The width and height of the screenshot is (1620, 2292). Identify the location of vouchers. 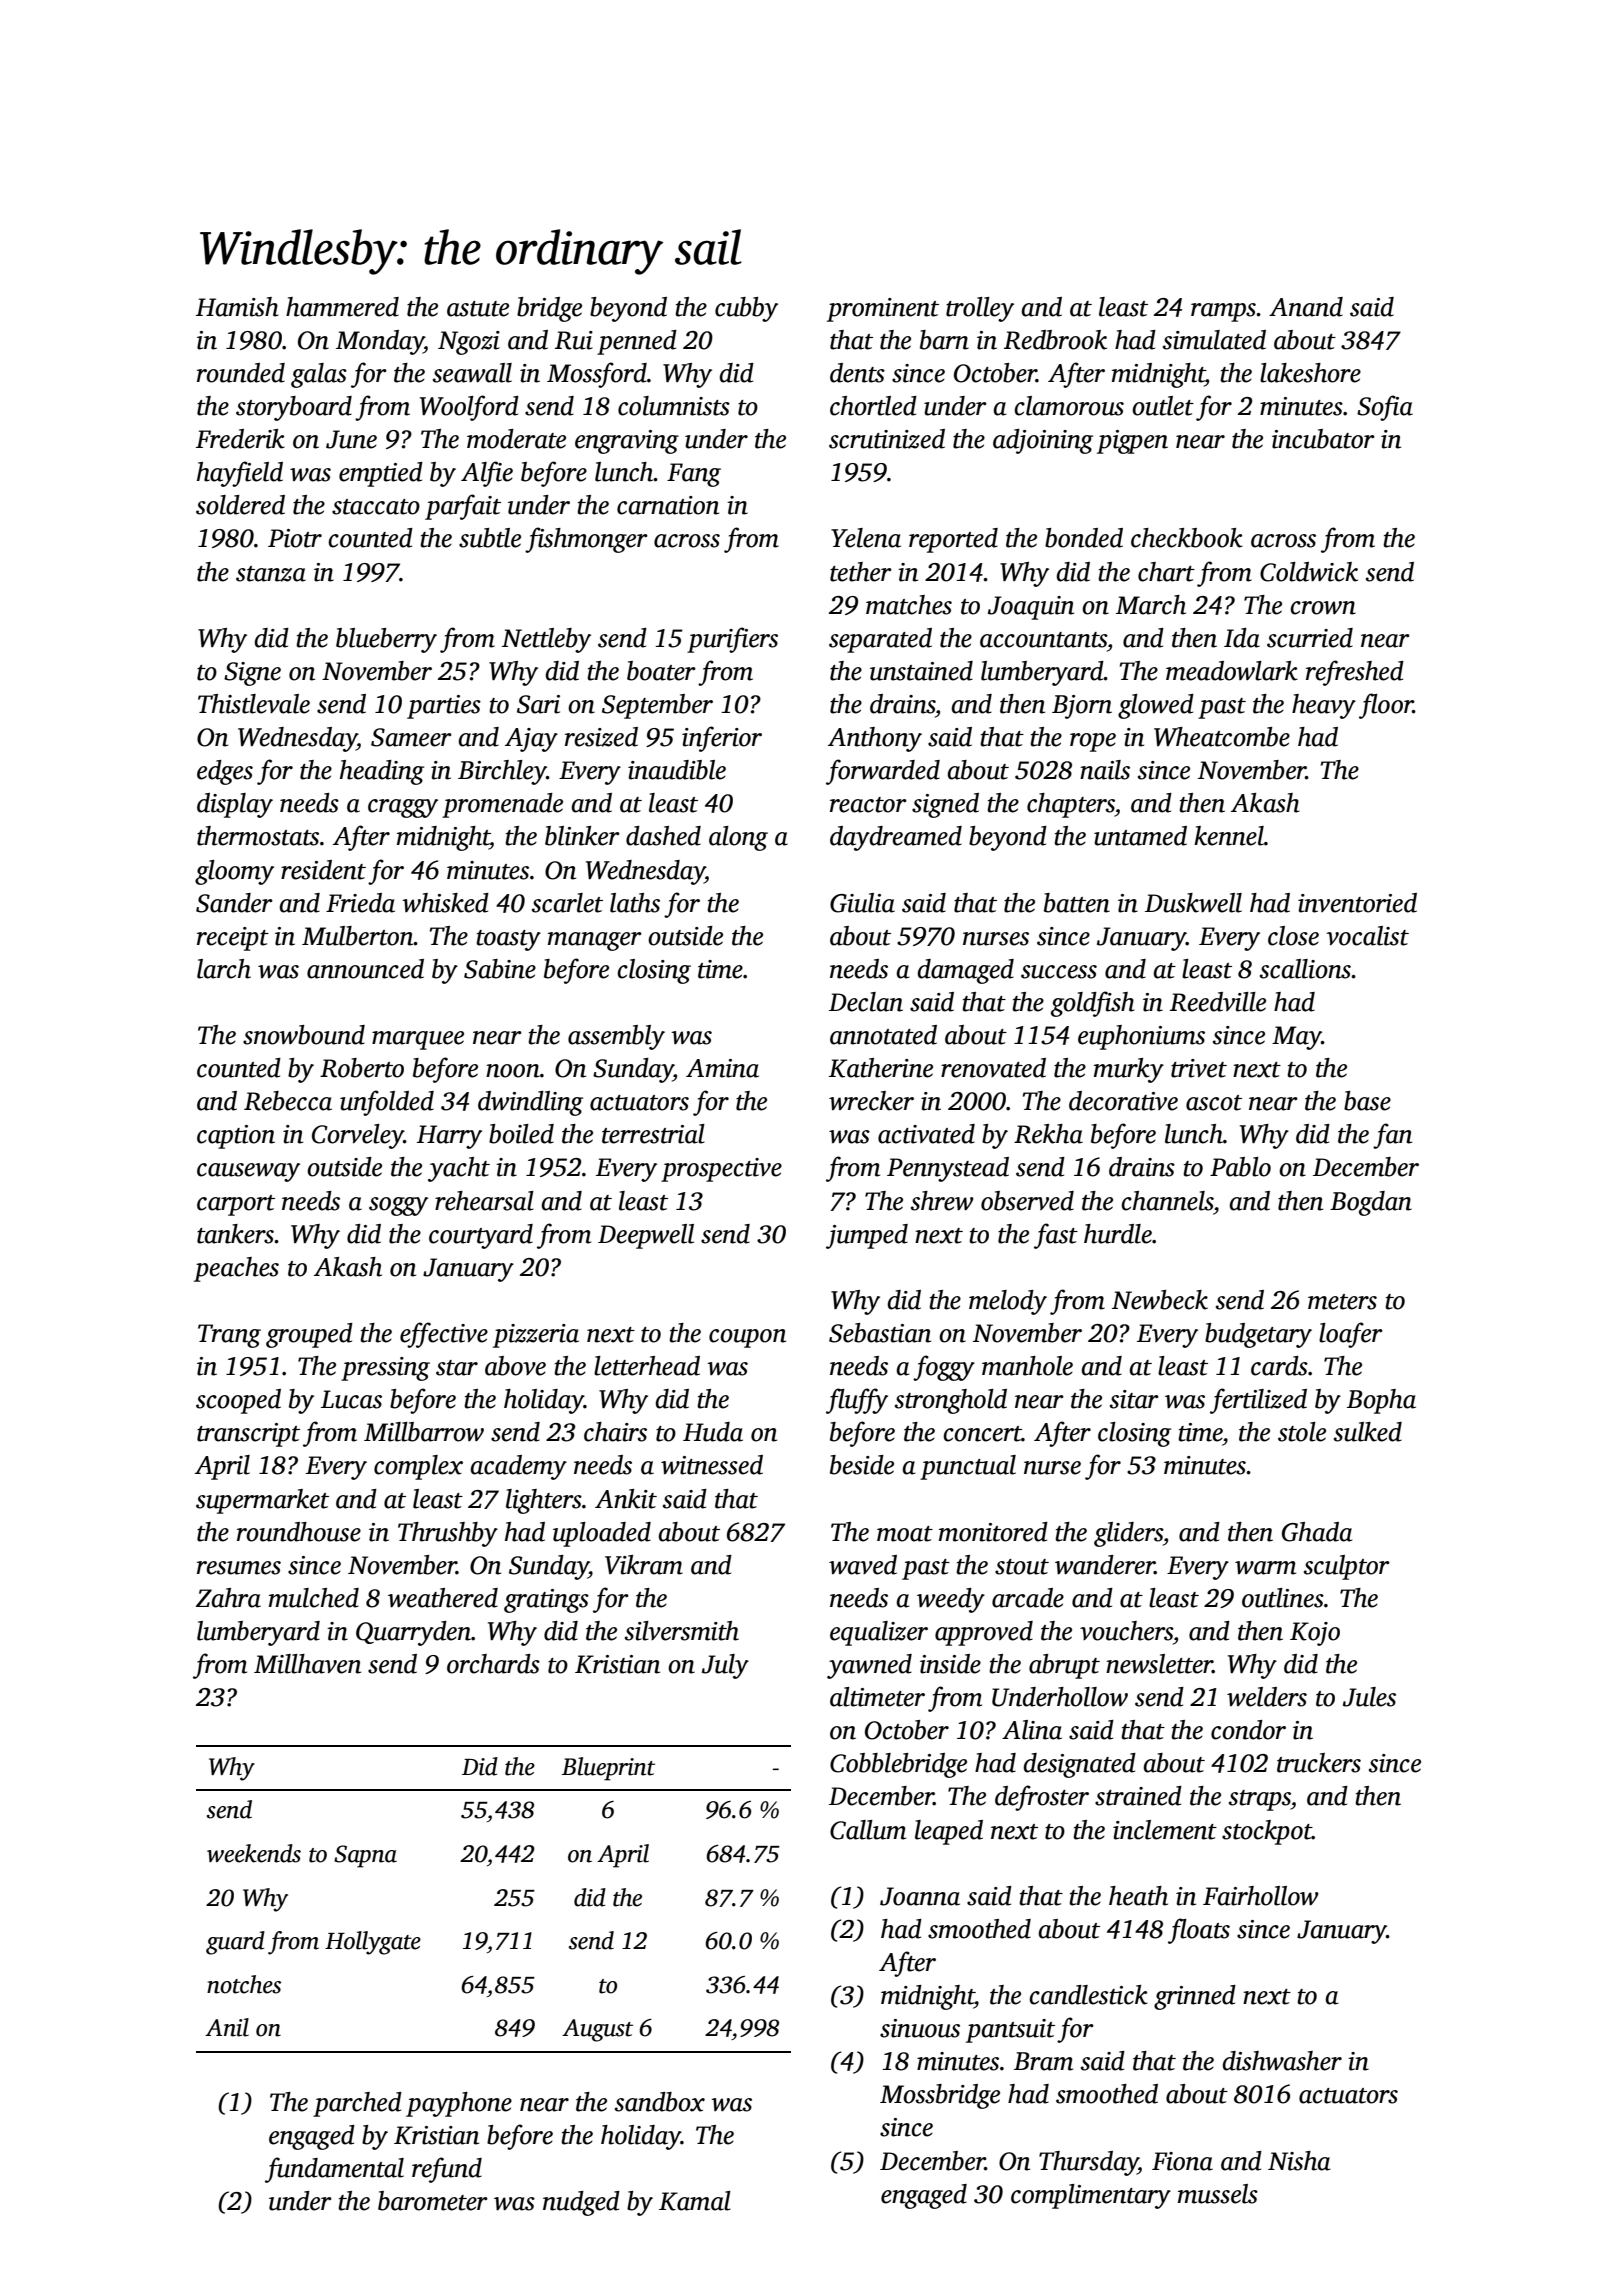
(1126, 1631).
